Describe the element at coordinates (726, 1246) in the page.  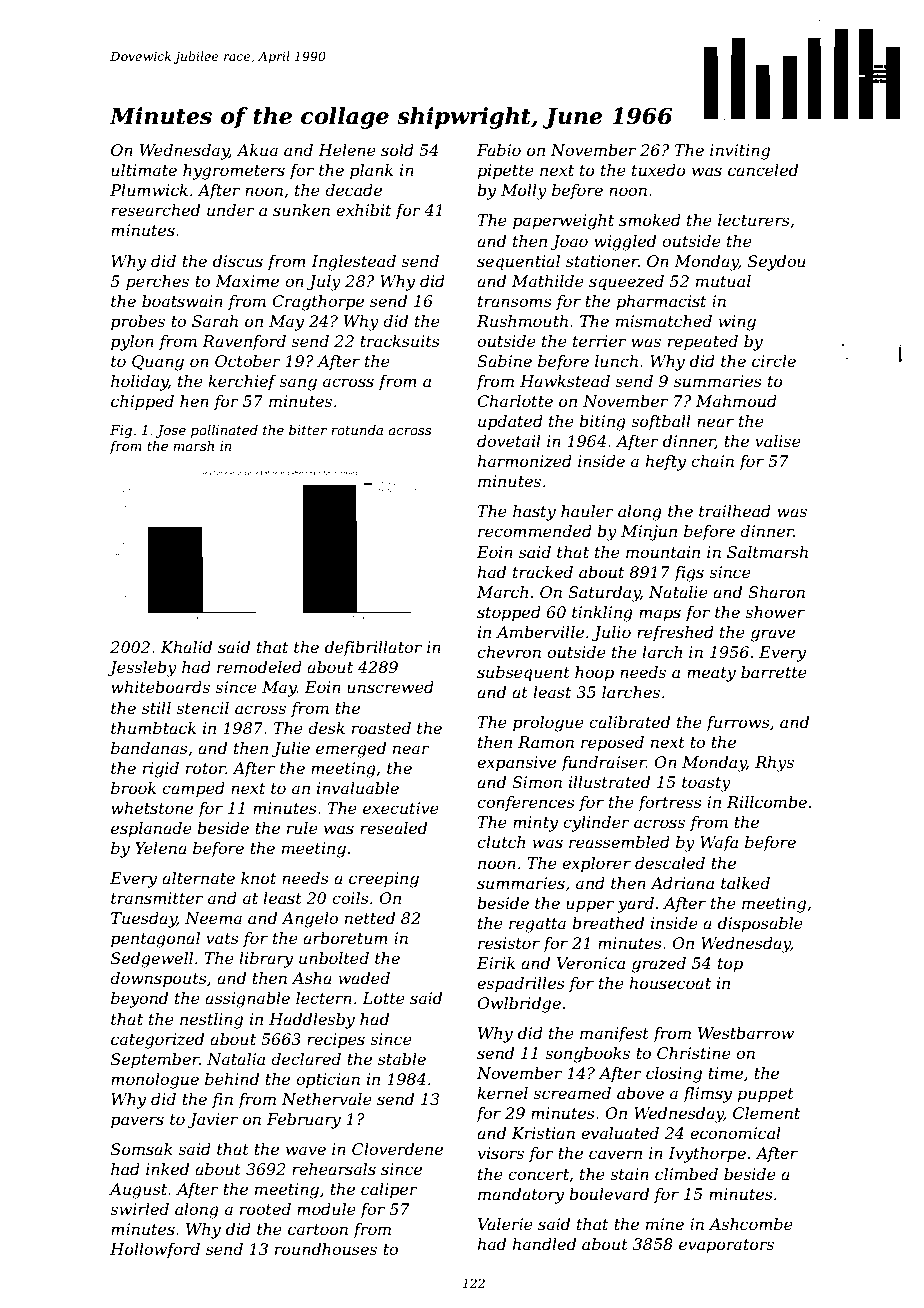
I see `evaporators` at that location.
